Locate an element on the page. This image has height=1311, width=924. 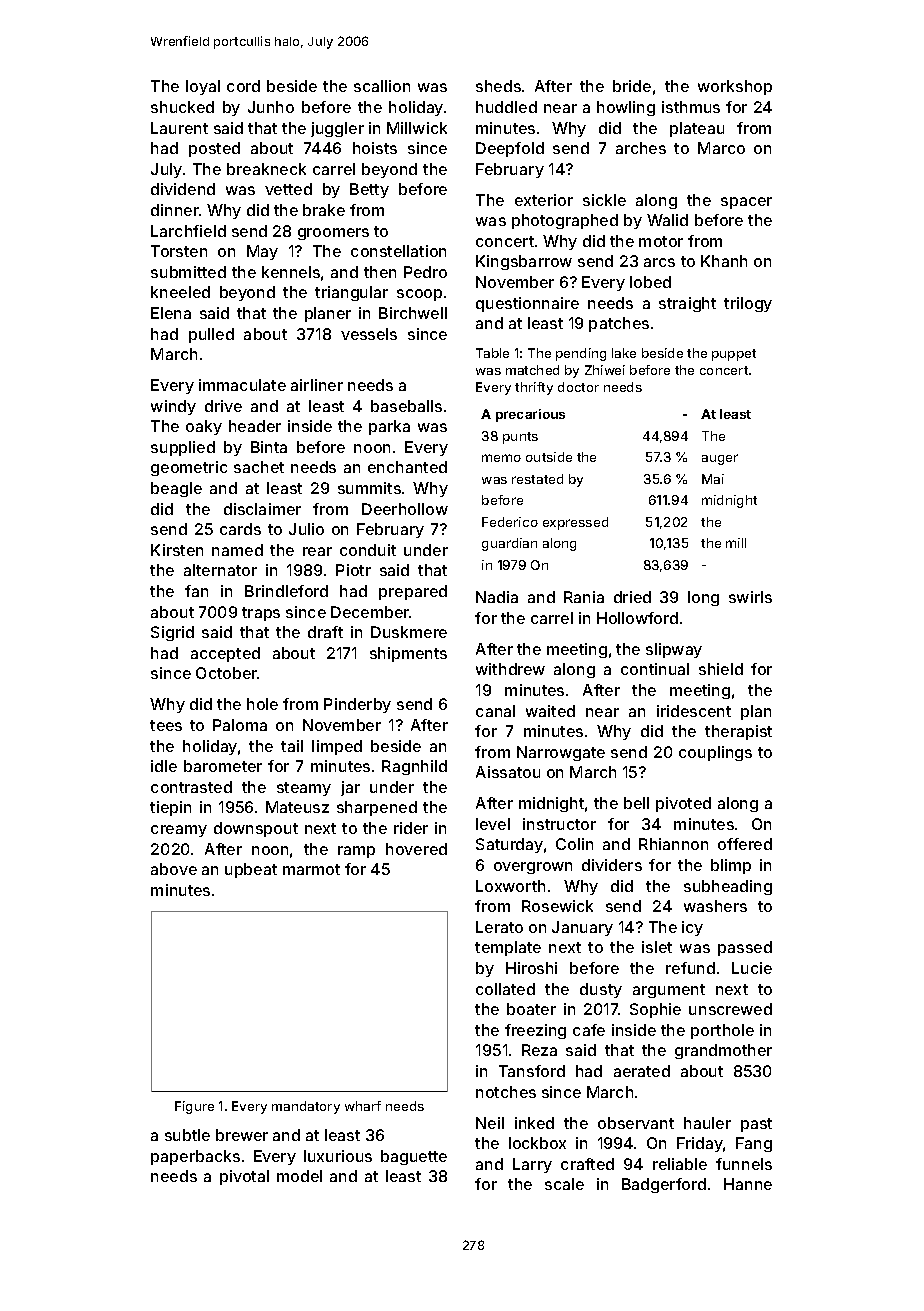
header is located at coordinates (255, 426).
